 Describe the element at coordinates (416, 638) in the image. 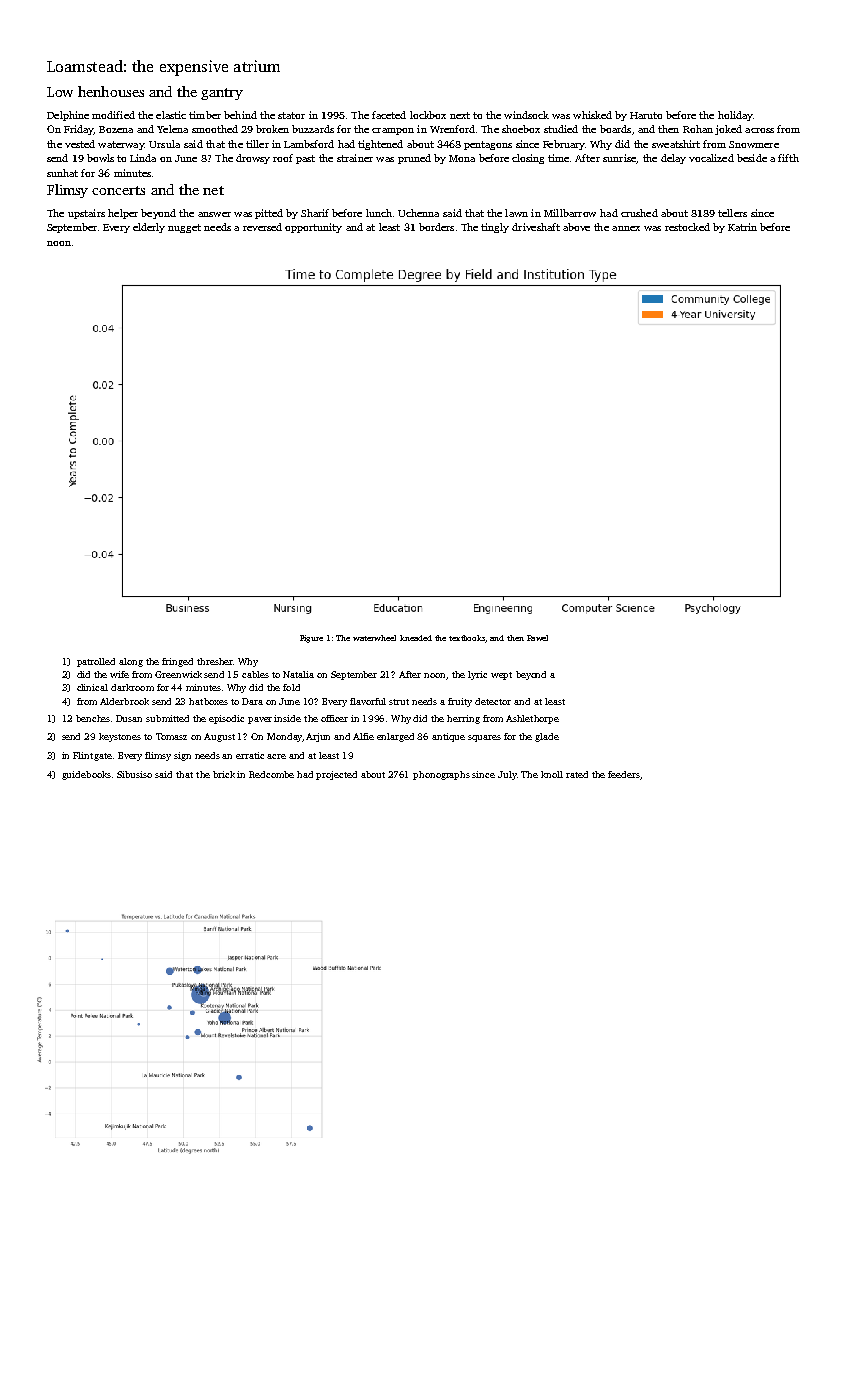

I see `kneaded` at that location.
